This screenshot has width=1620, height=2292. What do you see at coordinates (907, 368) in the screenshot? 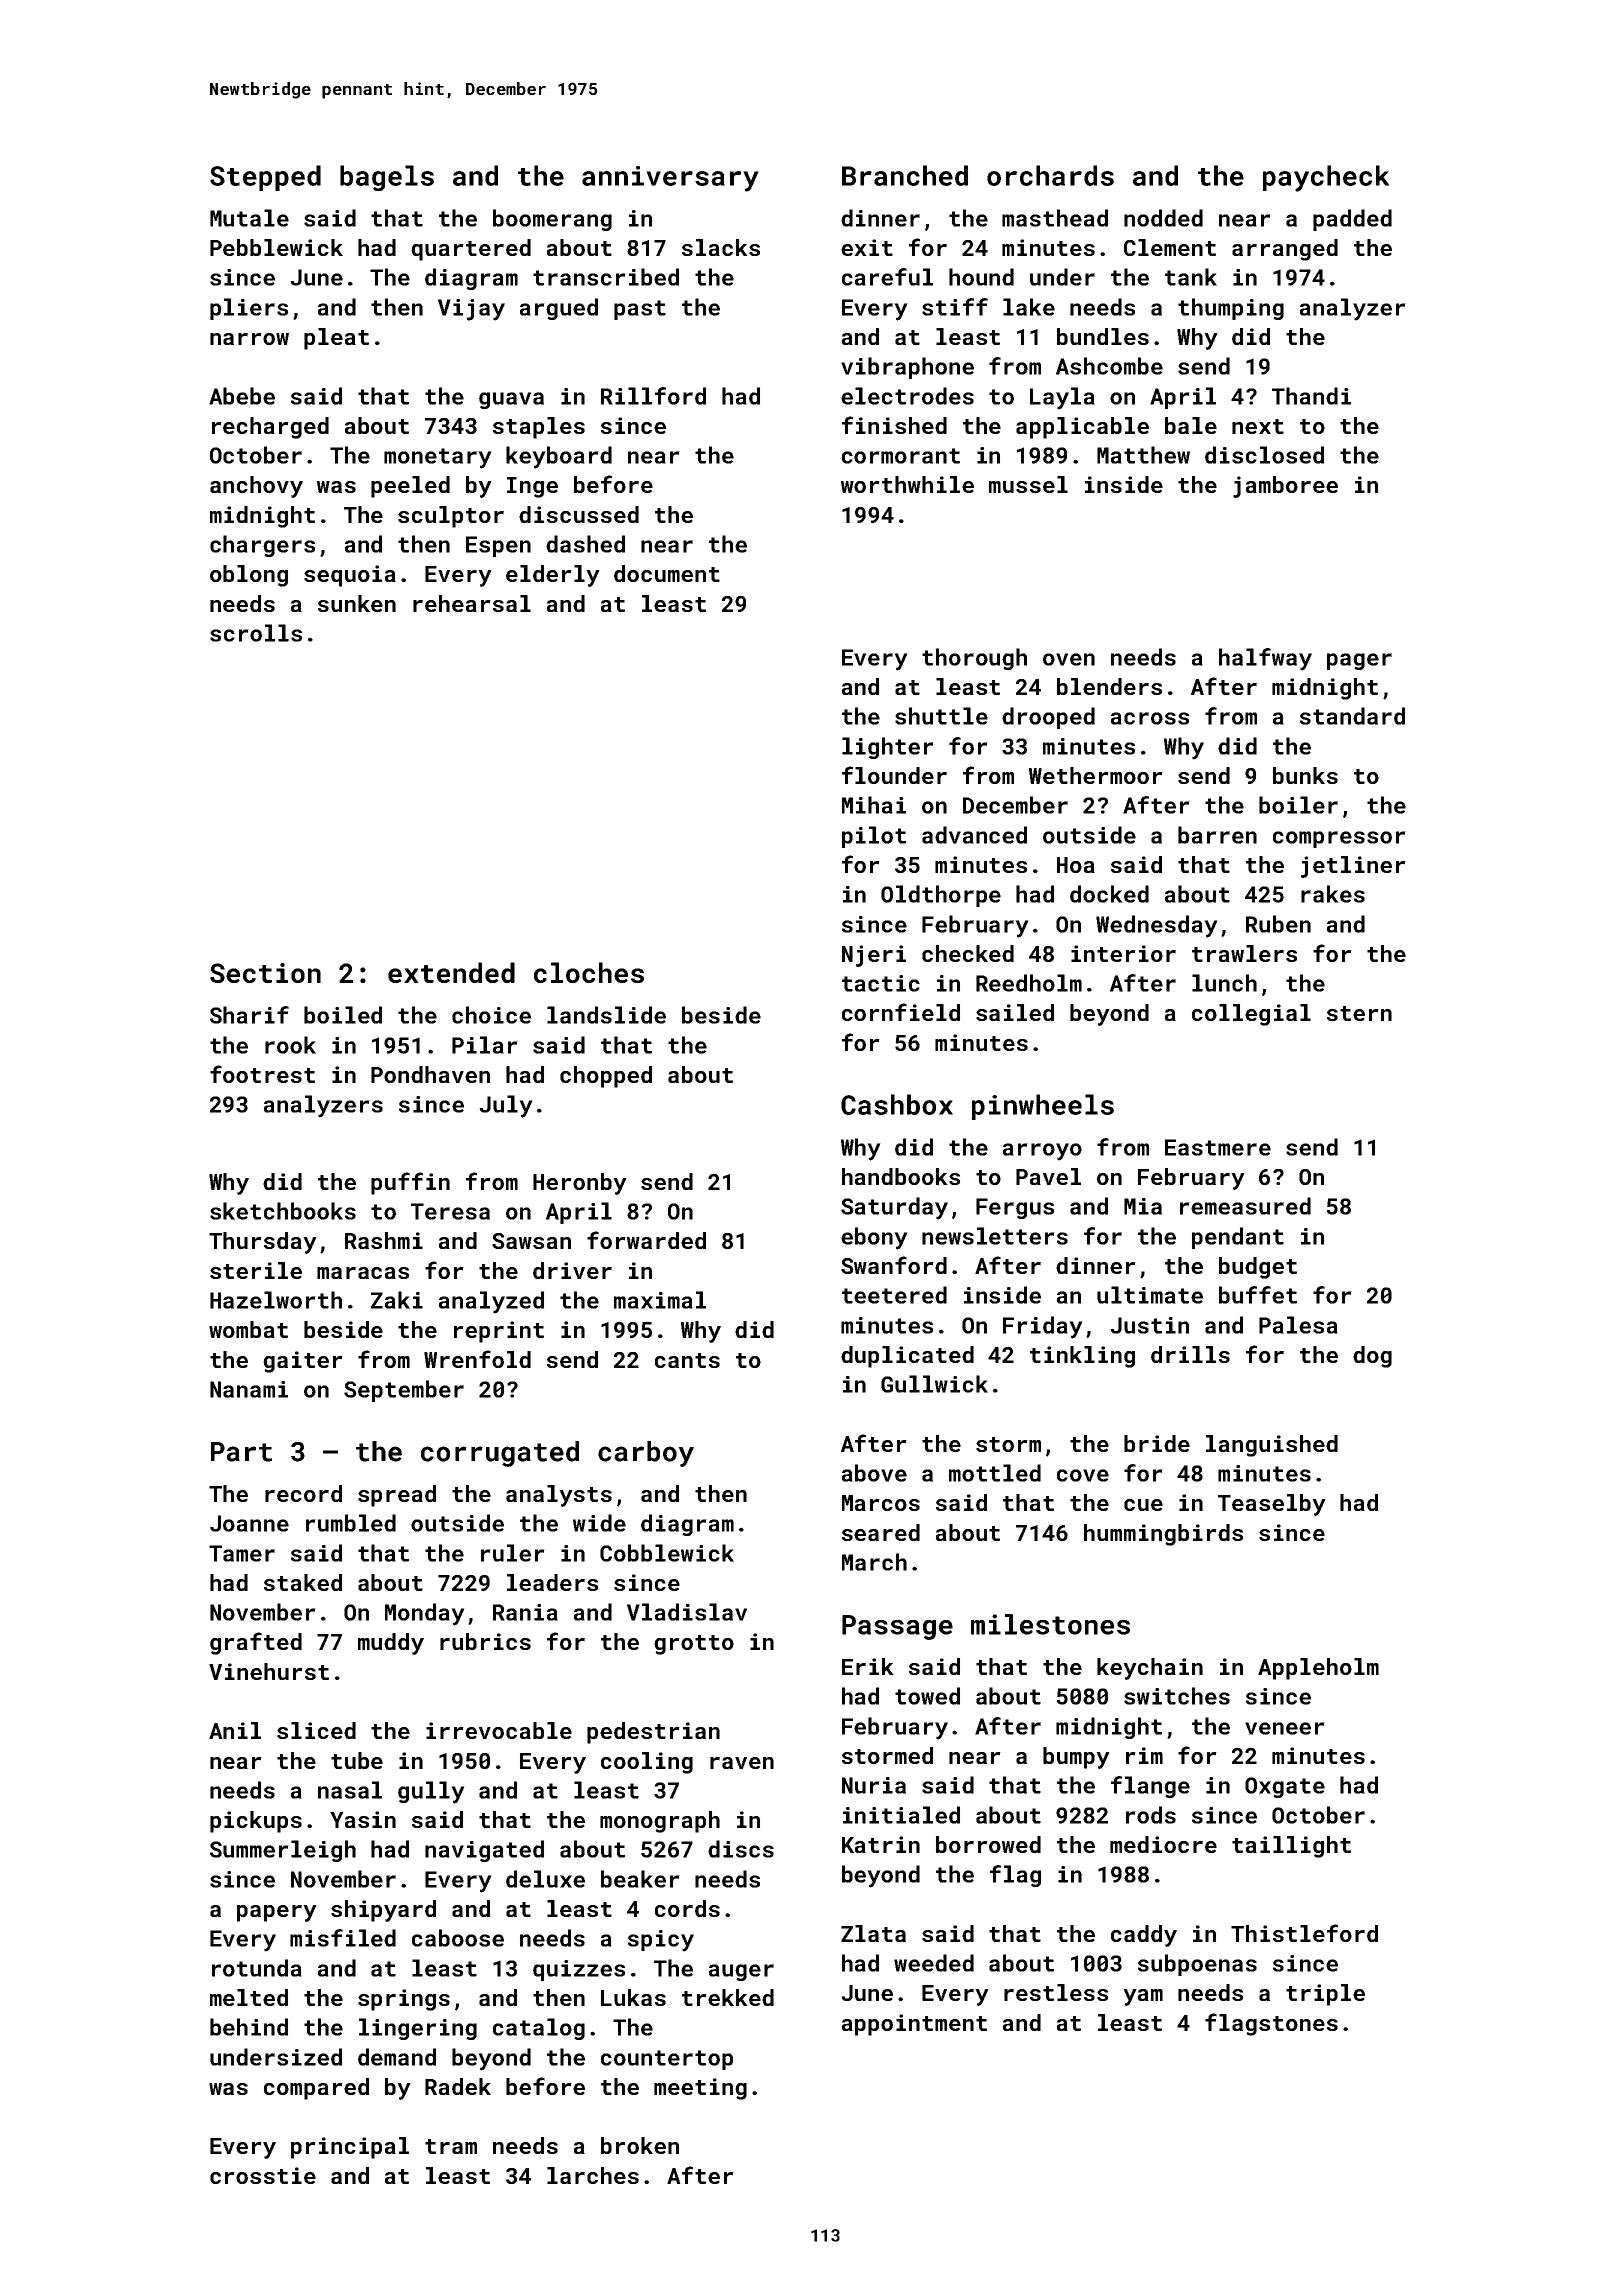
I see `vibraphone` at bounding box center [907, 368].
